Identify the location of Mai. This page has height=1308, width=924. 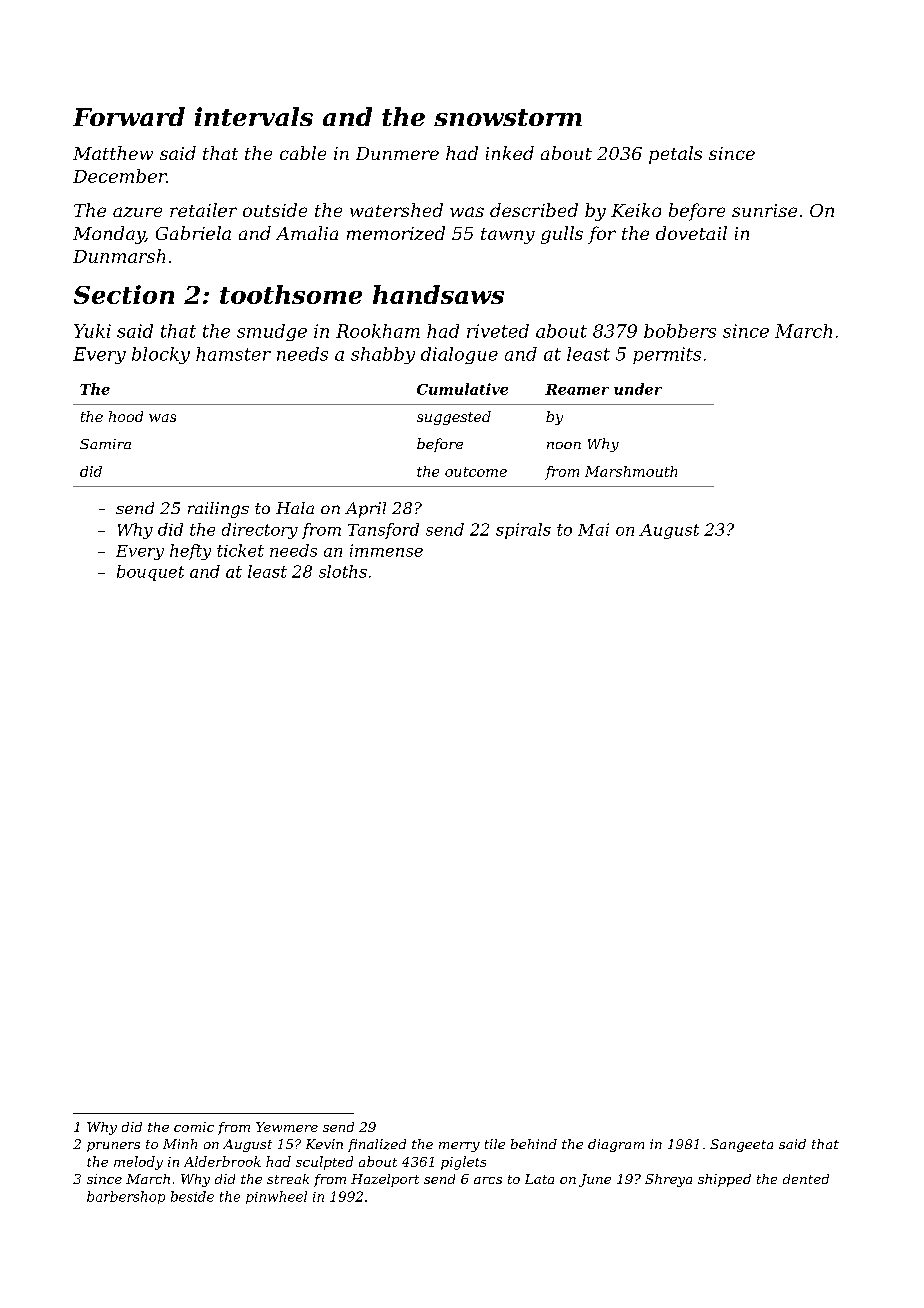
(593, 529).
